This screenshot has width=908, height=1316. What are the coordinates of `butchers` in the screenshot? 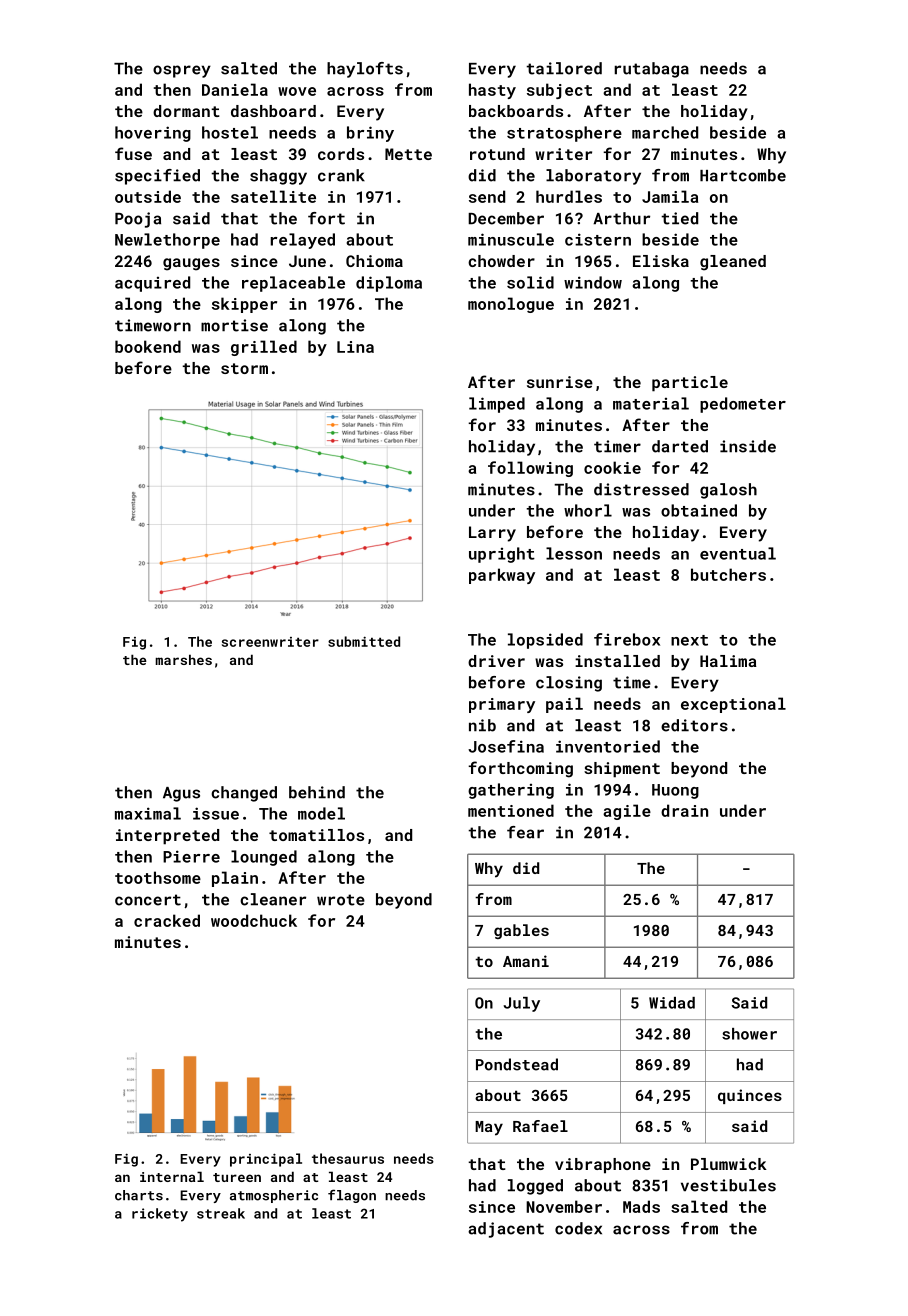 It's located at (728, 574).
